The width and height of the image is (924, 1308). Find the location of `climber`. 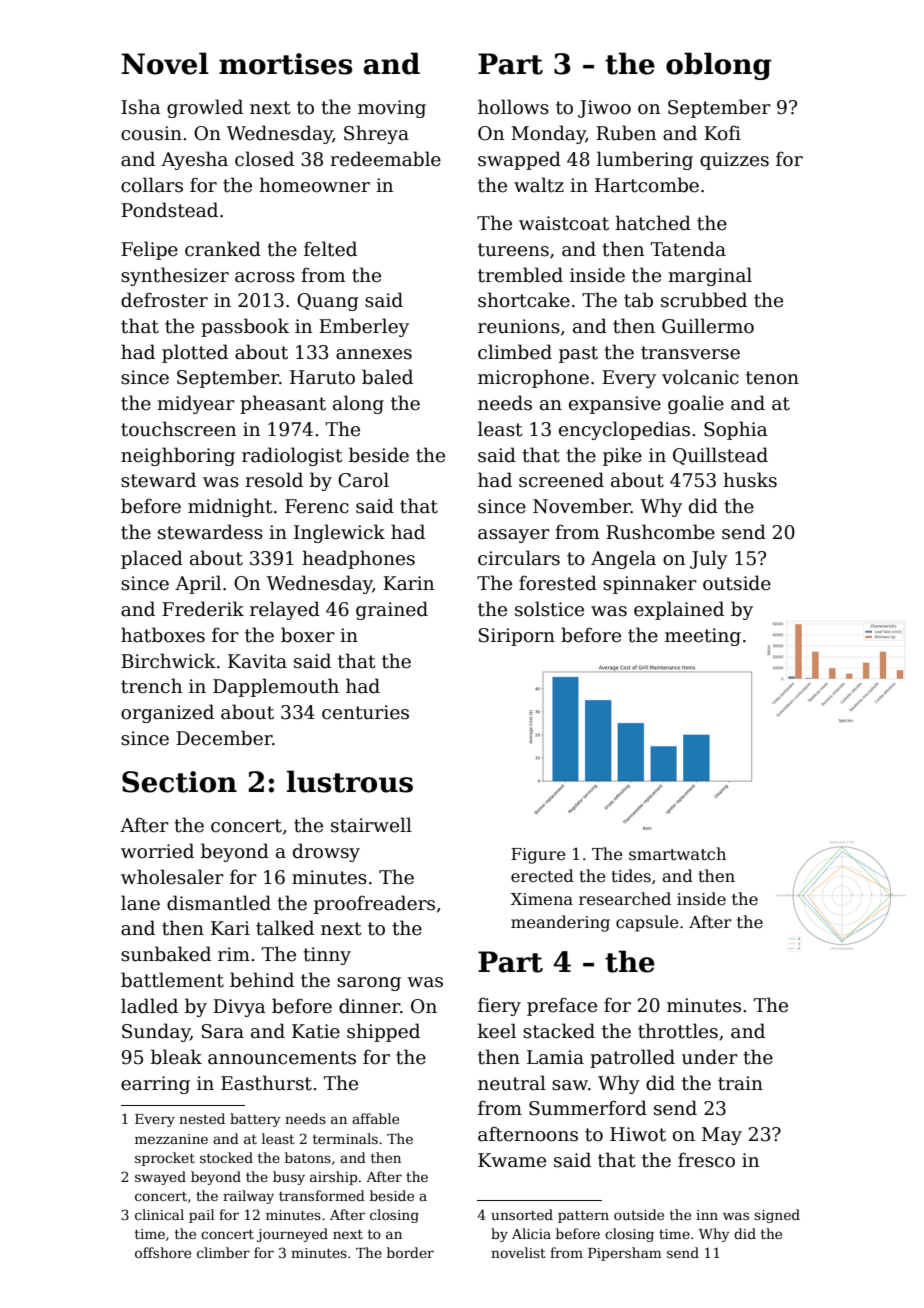

climber is located at coordinates (223, 1252).
